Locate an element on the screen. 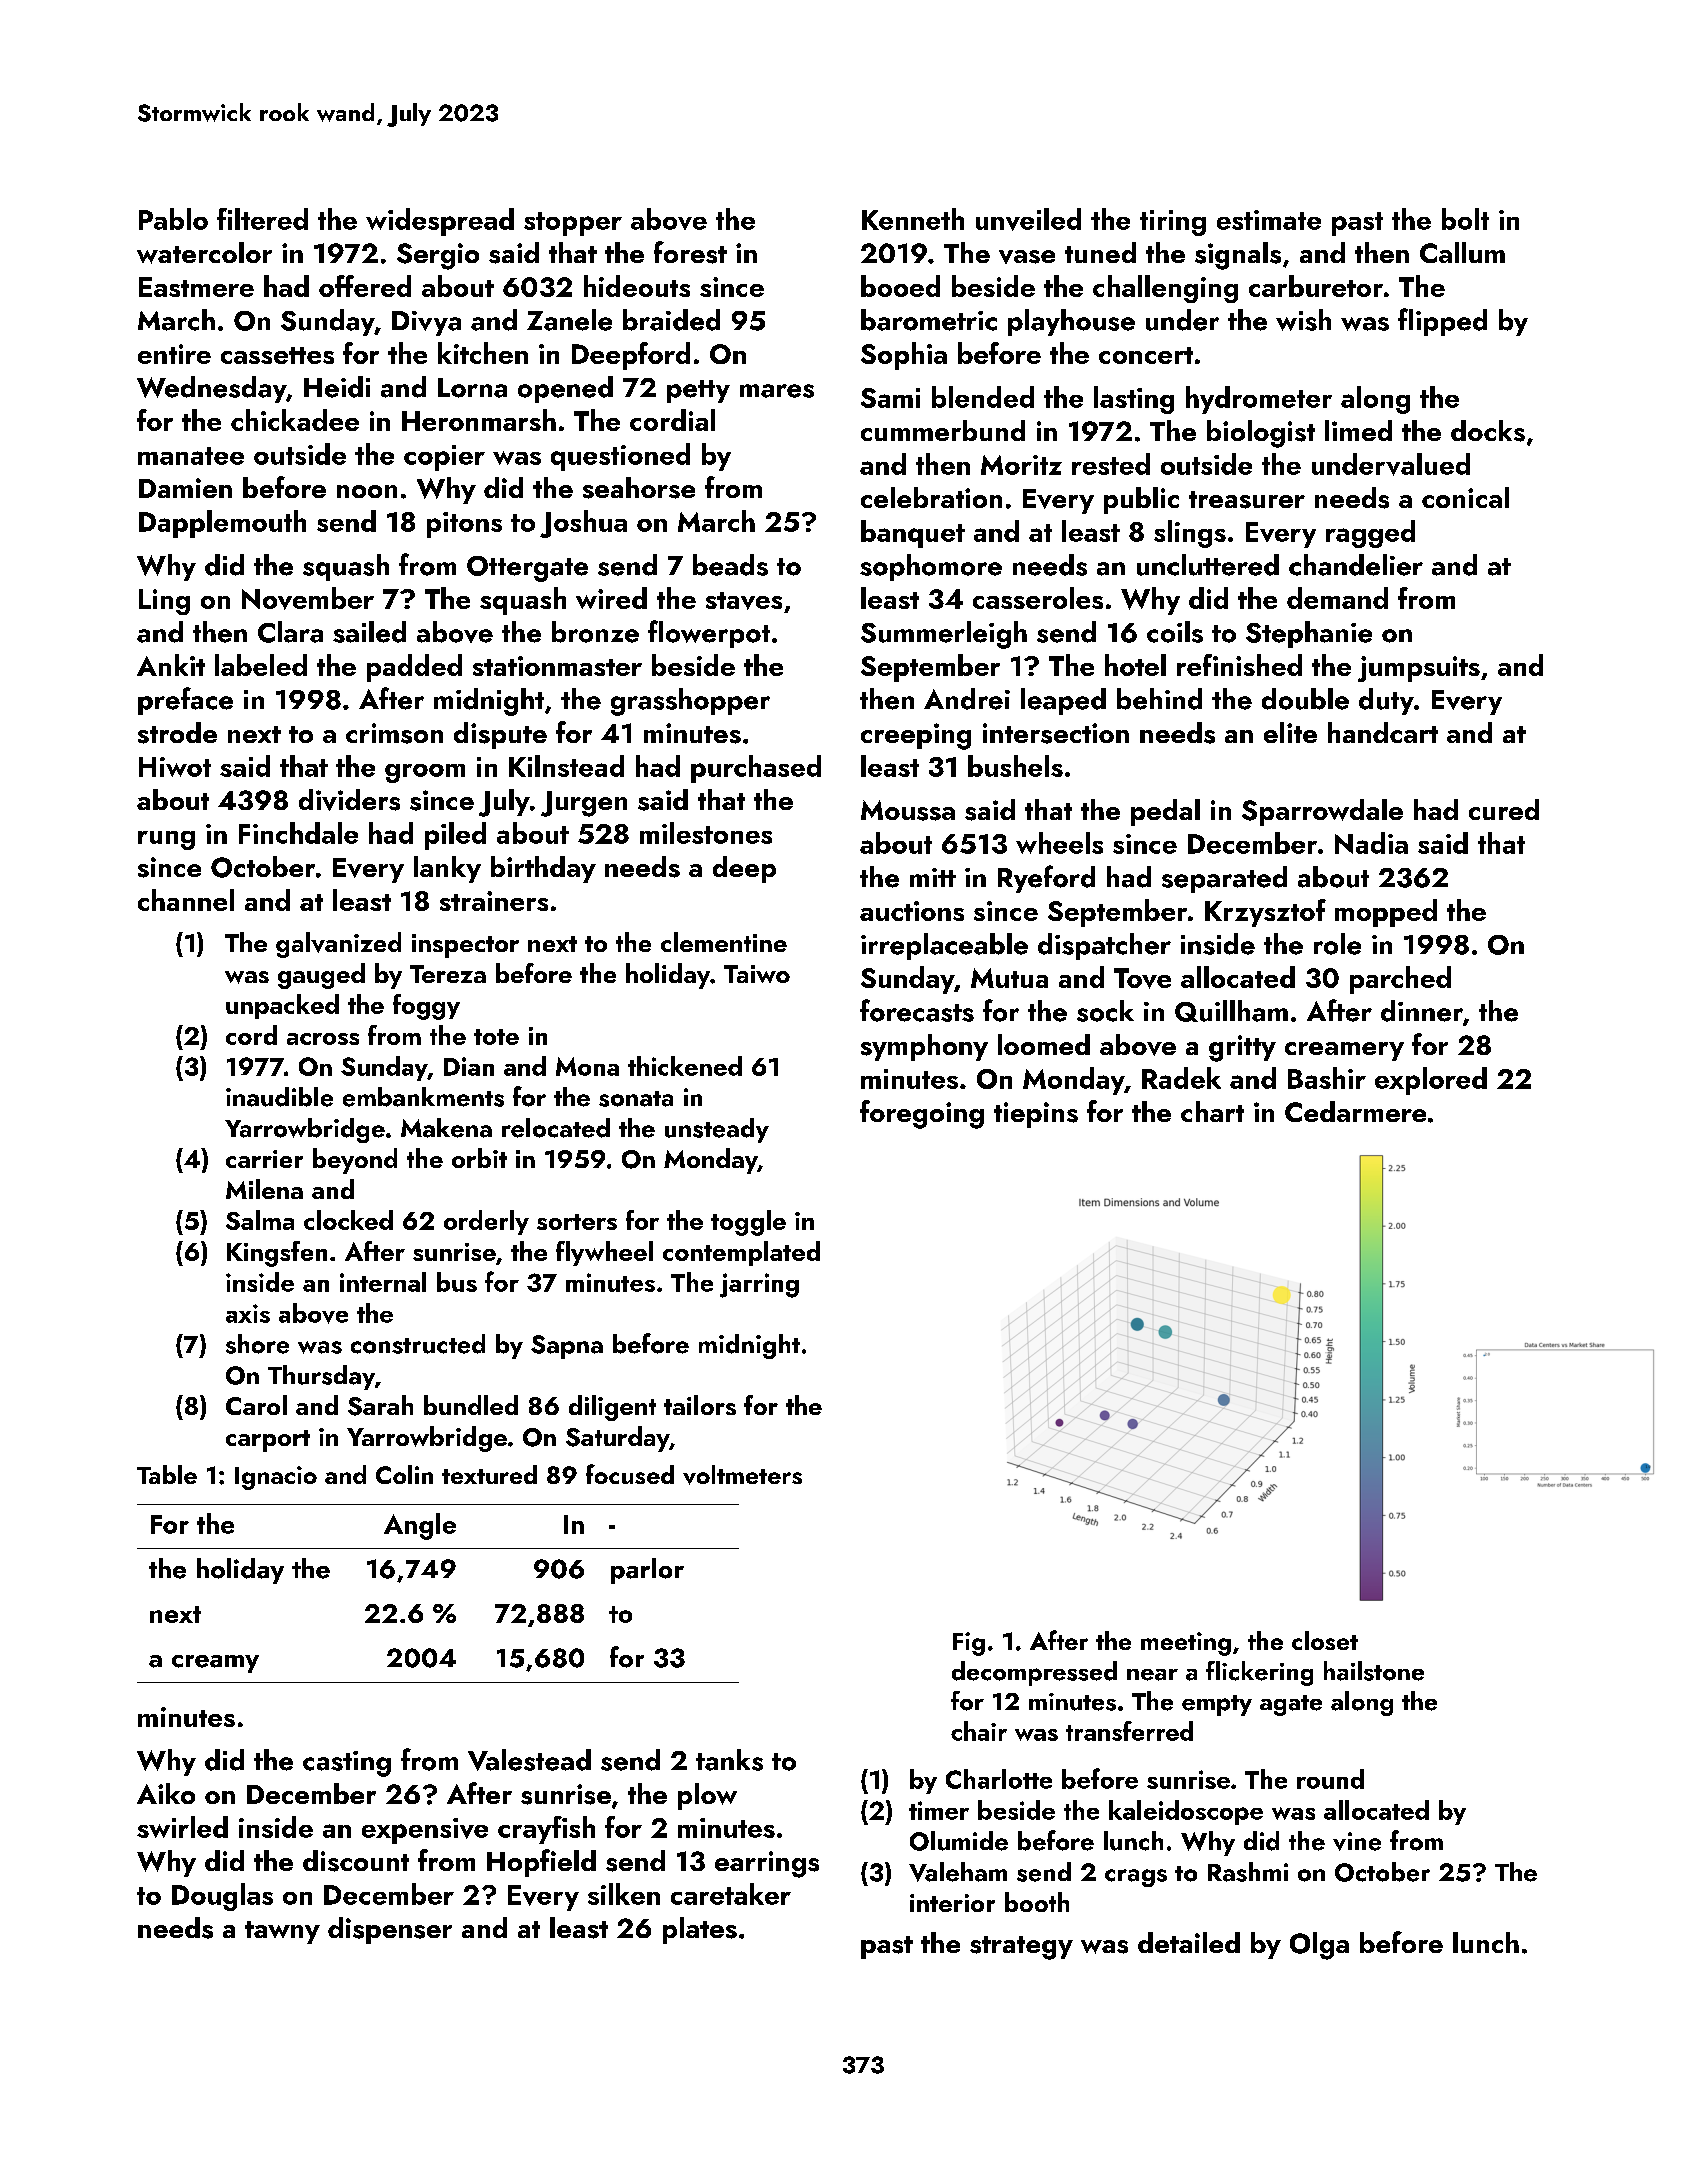 This screenshot has height=2178, width=1683. entire is located at coordinates (174, 354).
